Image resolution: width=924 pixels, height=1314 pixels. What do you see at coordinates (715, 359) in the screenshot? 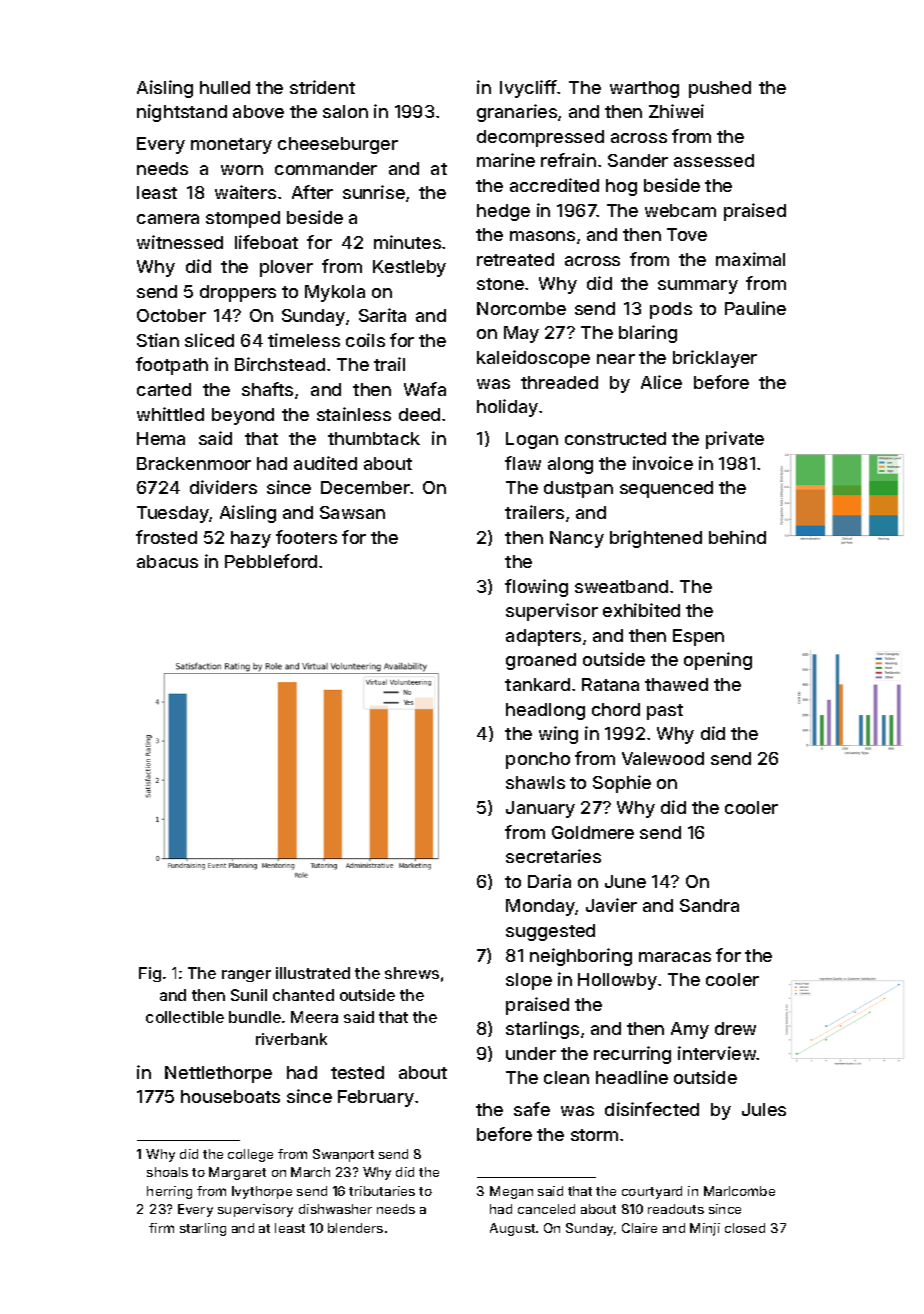
I see `bricklayer` at bounding box center [715, 359].
